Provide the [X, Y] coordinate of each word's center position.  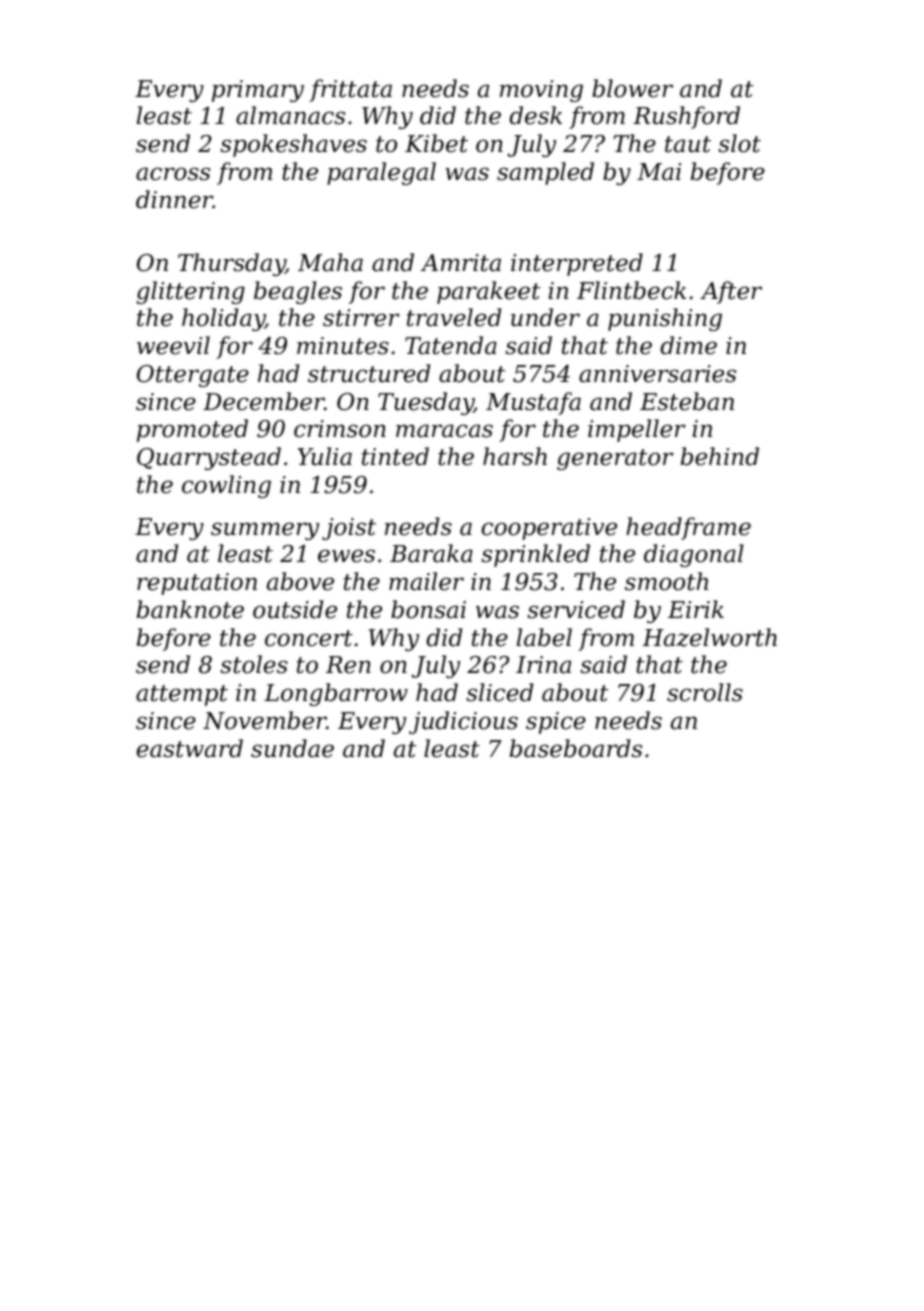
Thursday [232, 264]
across [173, 174]
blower [632, 88]
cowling [226, 486]
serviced [576, 609]
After [731, 292]
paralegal [381, 173]
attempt [182, 695]
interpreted [577, 264]
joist [349, 529]
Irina [543, 665]
